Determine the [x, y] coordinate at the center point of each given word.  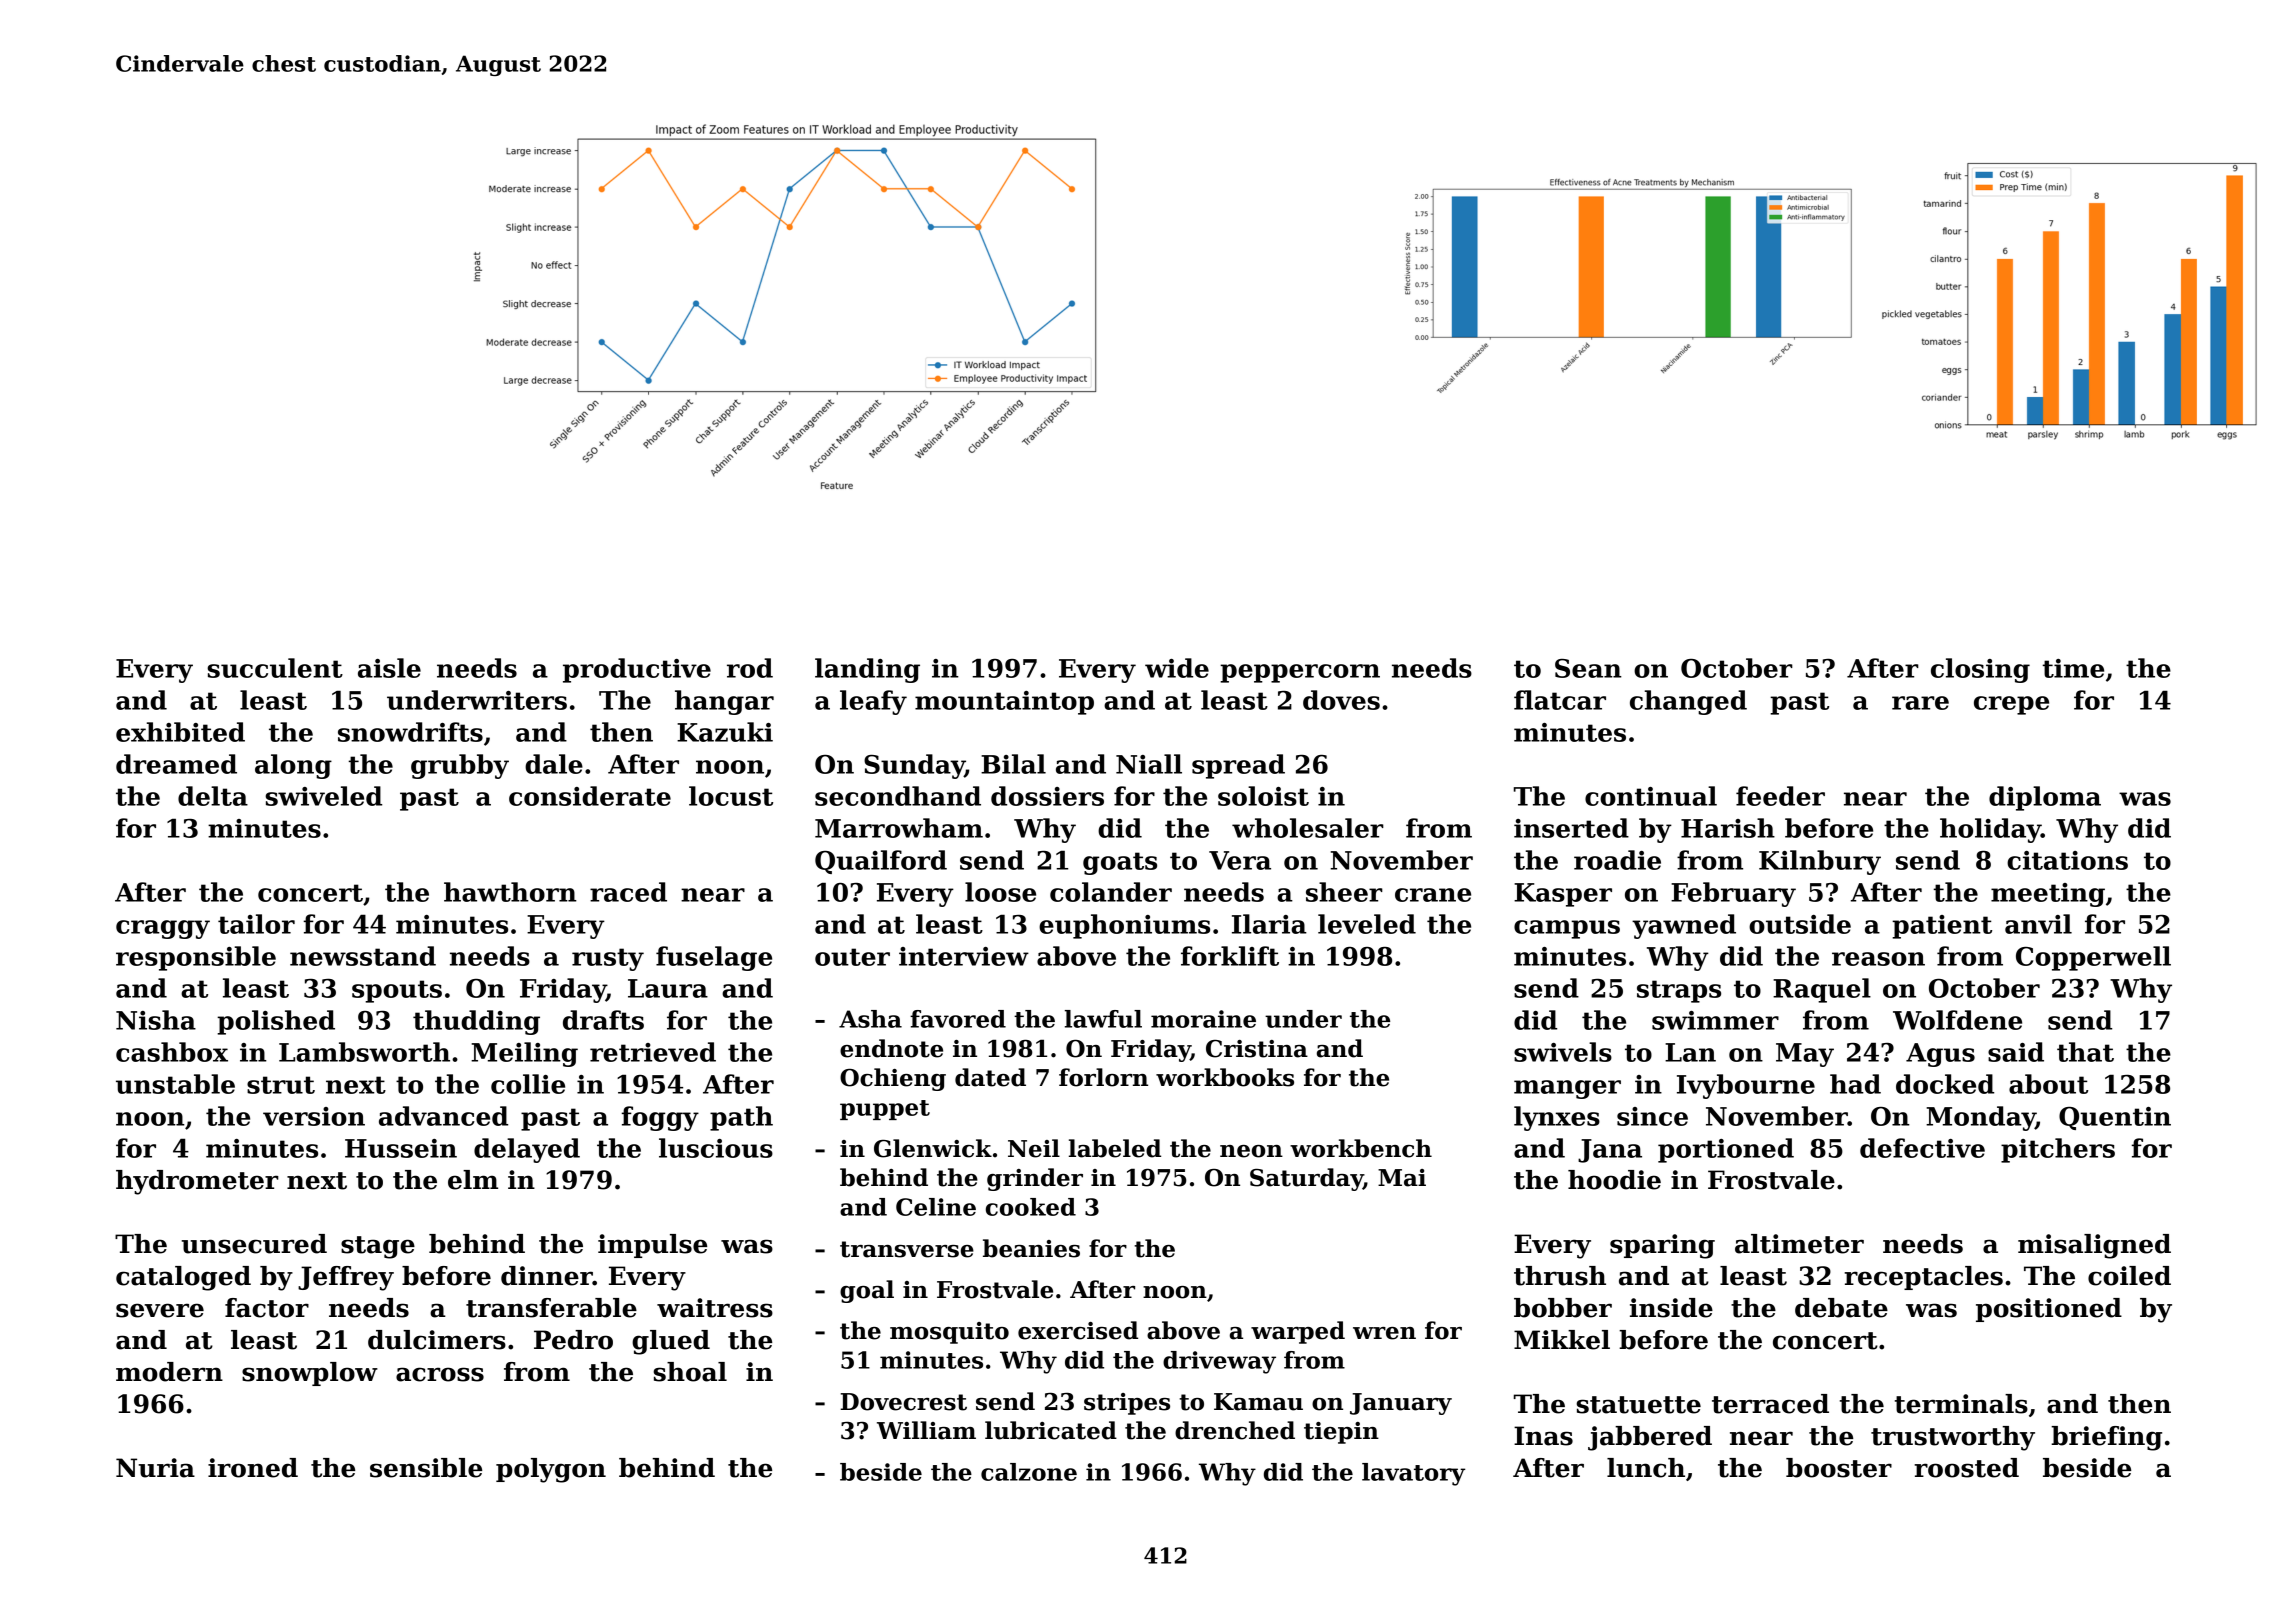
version [314, 1116]
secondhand [898, 796]
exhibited [180, 732]
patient [1942, 927]
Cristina [1257, 1049]
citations [2067, 860]
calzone [1029, 1472]
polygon [551, 1470]
